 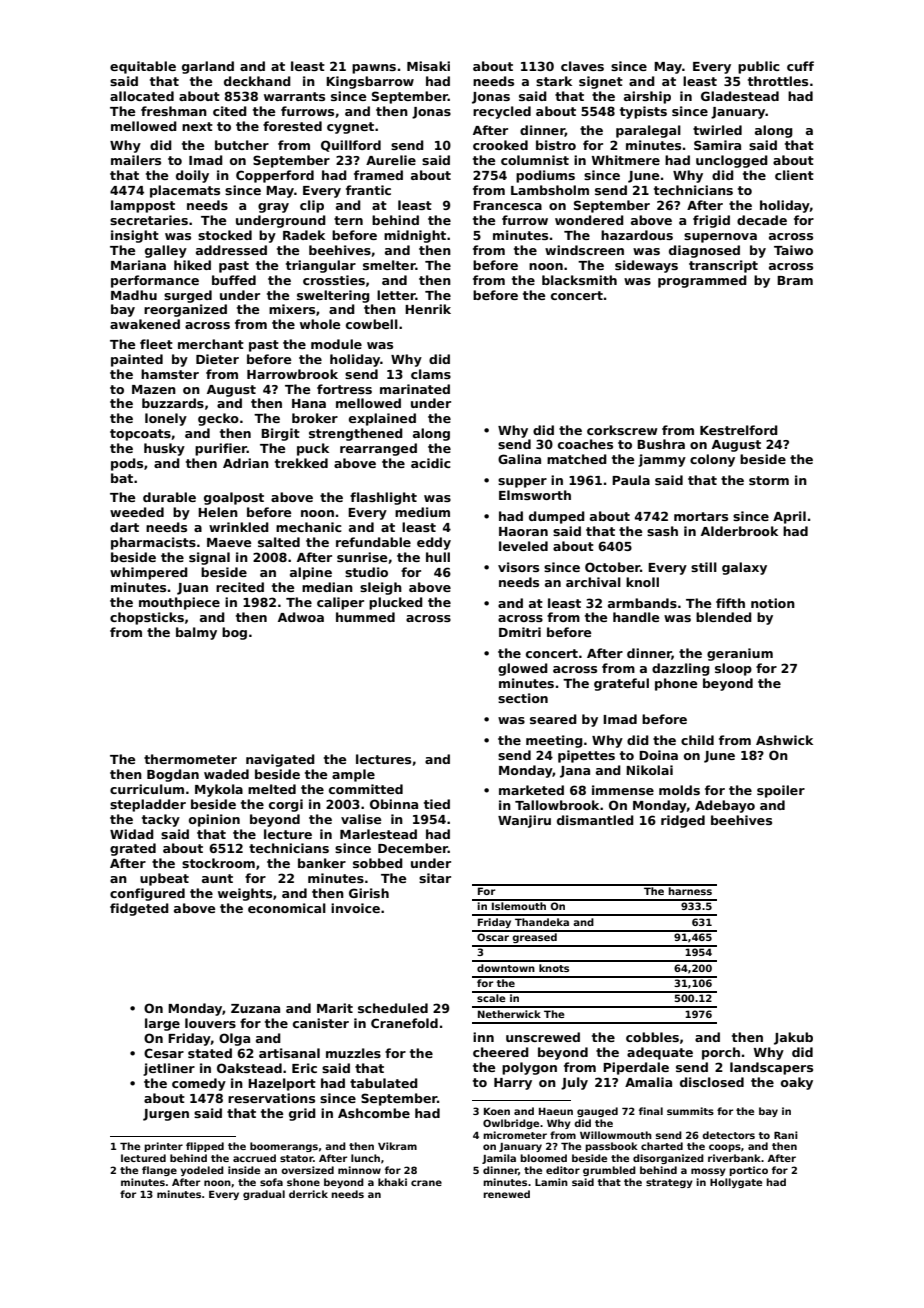 I want to click on April, so click(x=789, y=517).
